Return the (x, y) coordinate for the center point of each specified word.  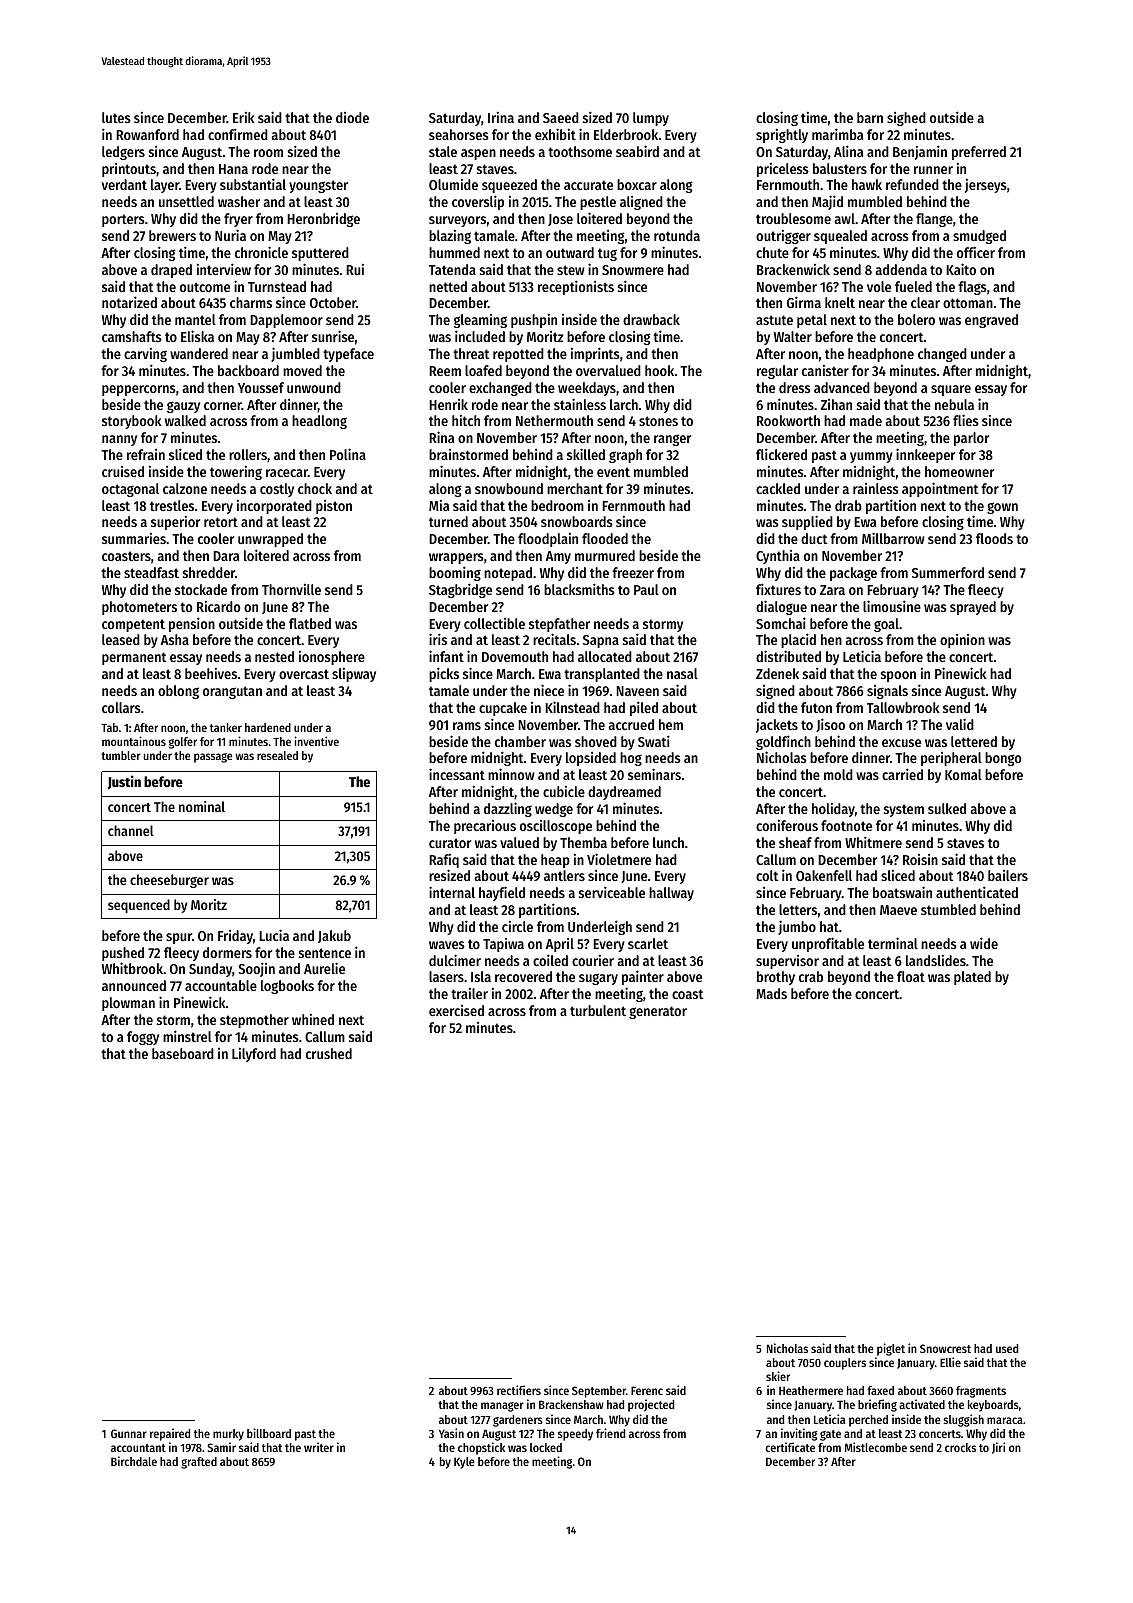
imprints (595, 354)
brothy (776, 978)
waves (447, 945)
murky (228, 1435)
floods (994, 538)
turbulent (598, 1010)
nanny (119, 440)
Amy (558, 557)
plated (972, 978)
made (866, 420)
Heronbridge (323, 220)
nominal (202, 806)
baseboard (183, 1053)
